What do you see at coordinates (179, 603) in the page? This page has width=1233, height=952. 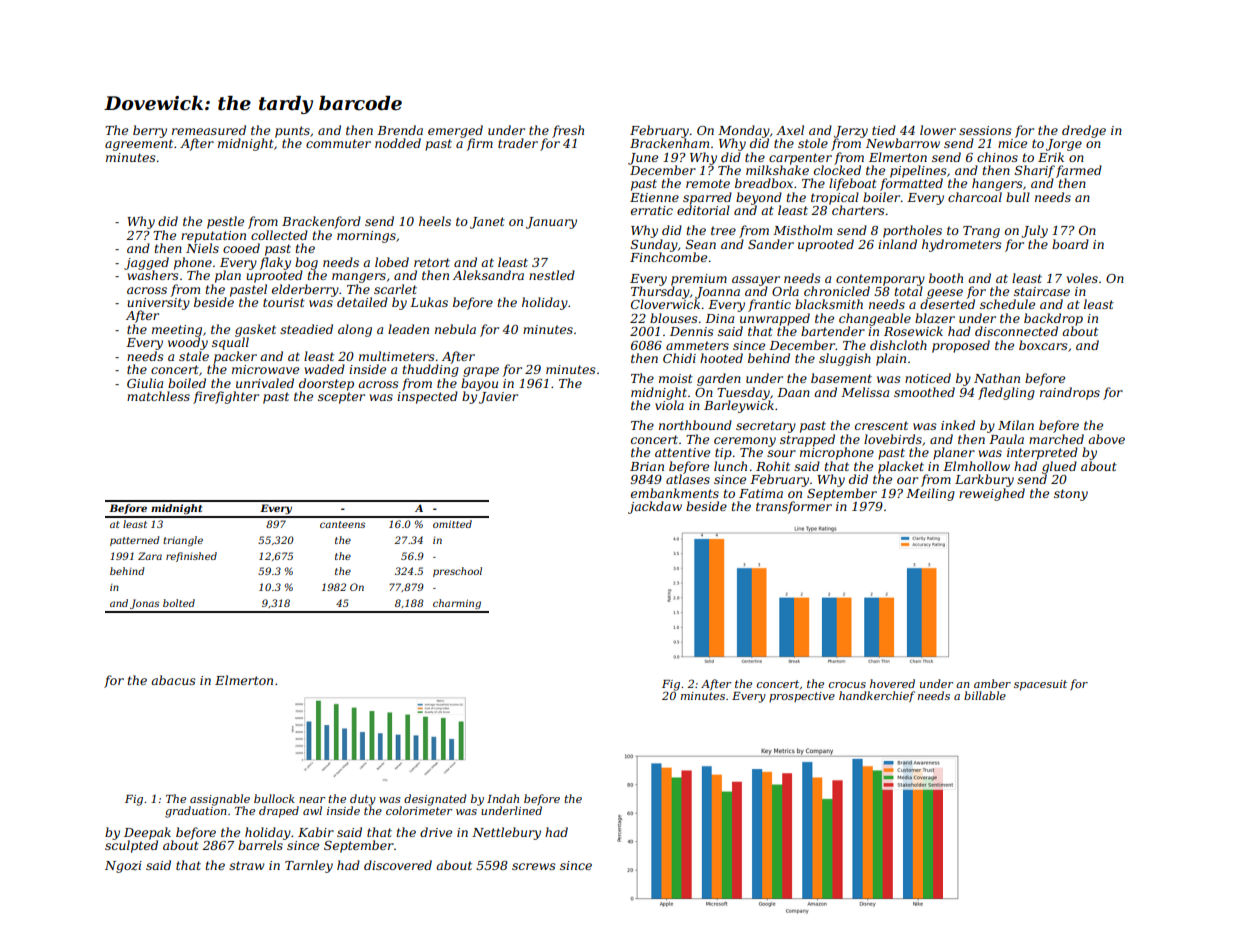 I see `bolted` at bounding box center [179, 603].
